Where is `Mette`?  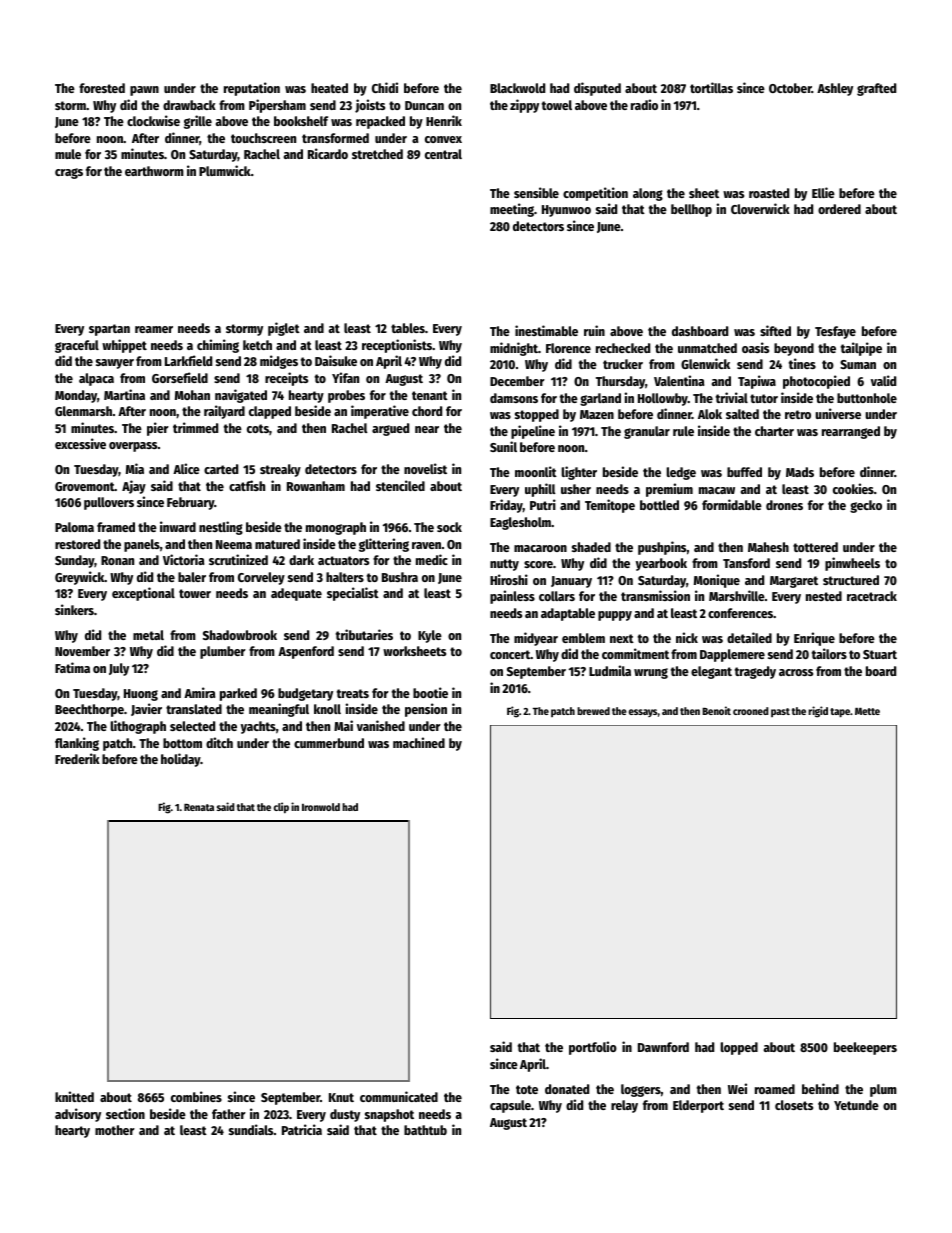 Mette is located at coordinates (867, 711).
